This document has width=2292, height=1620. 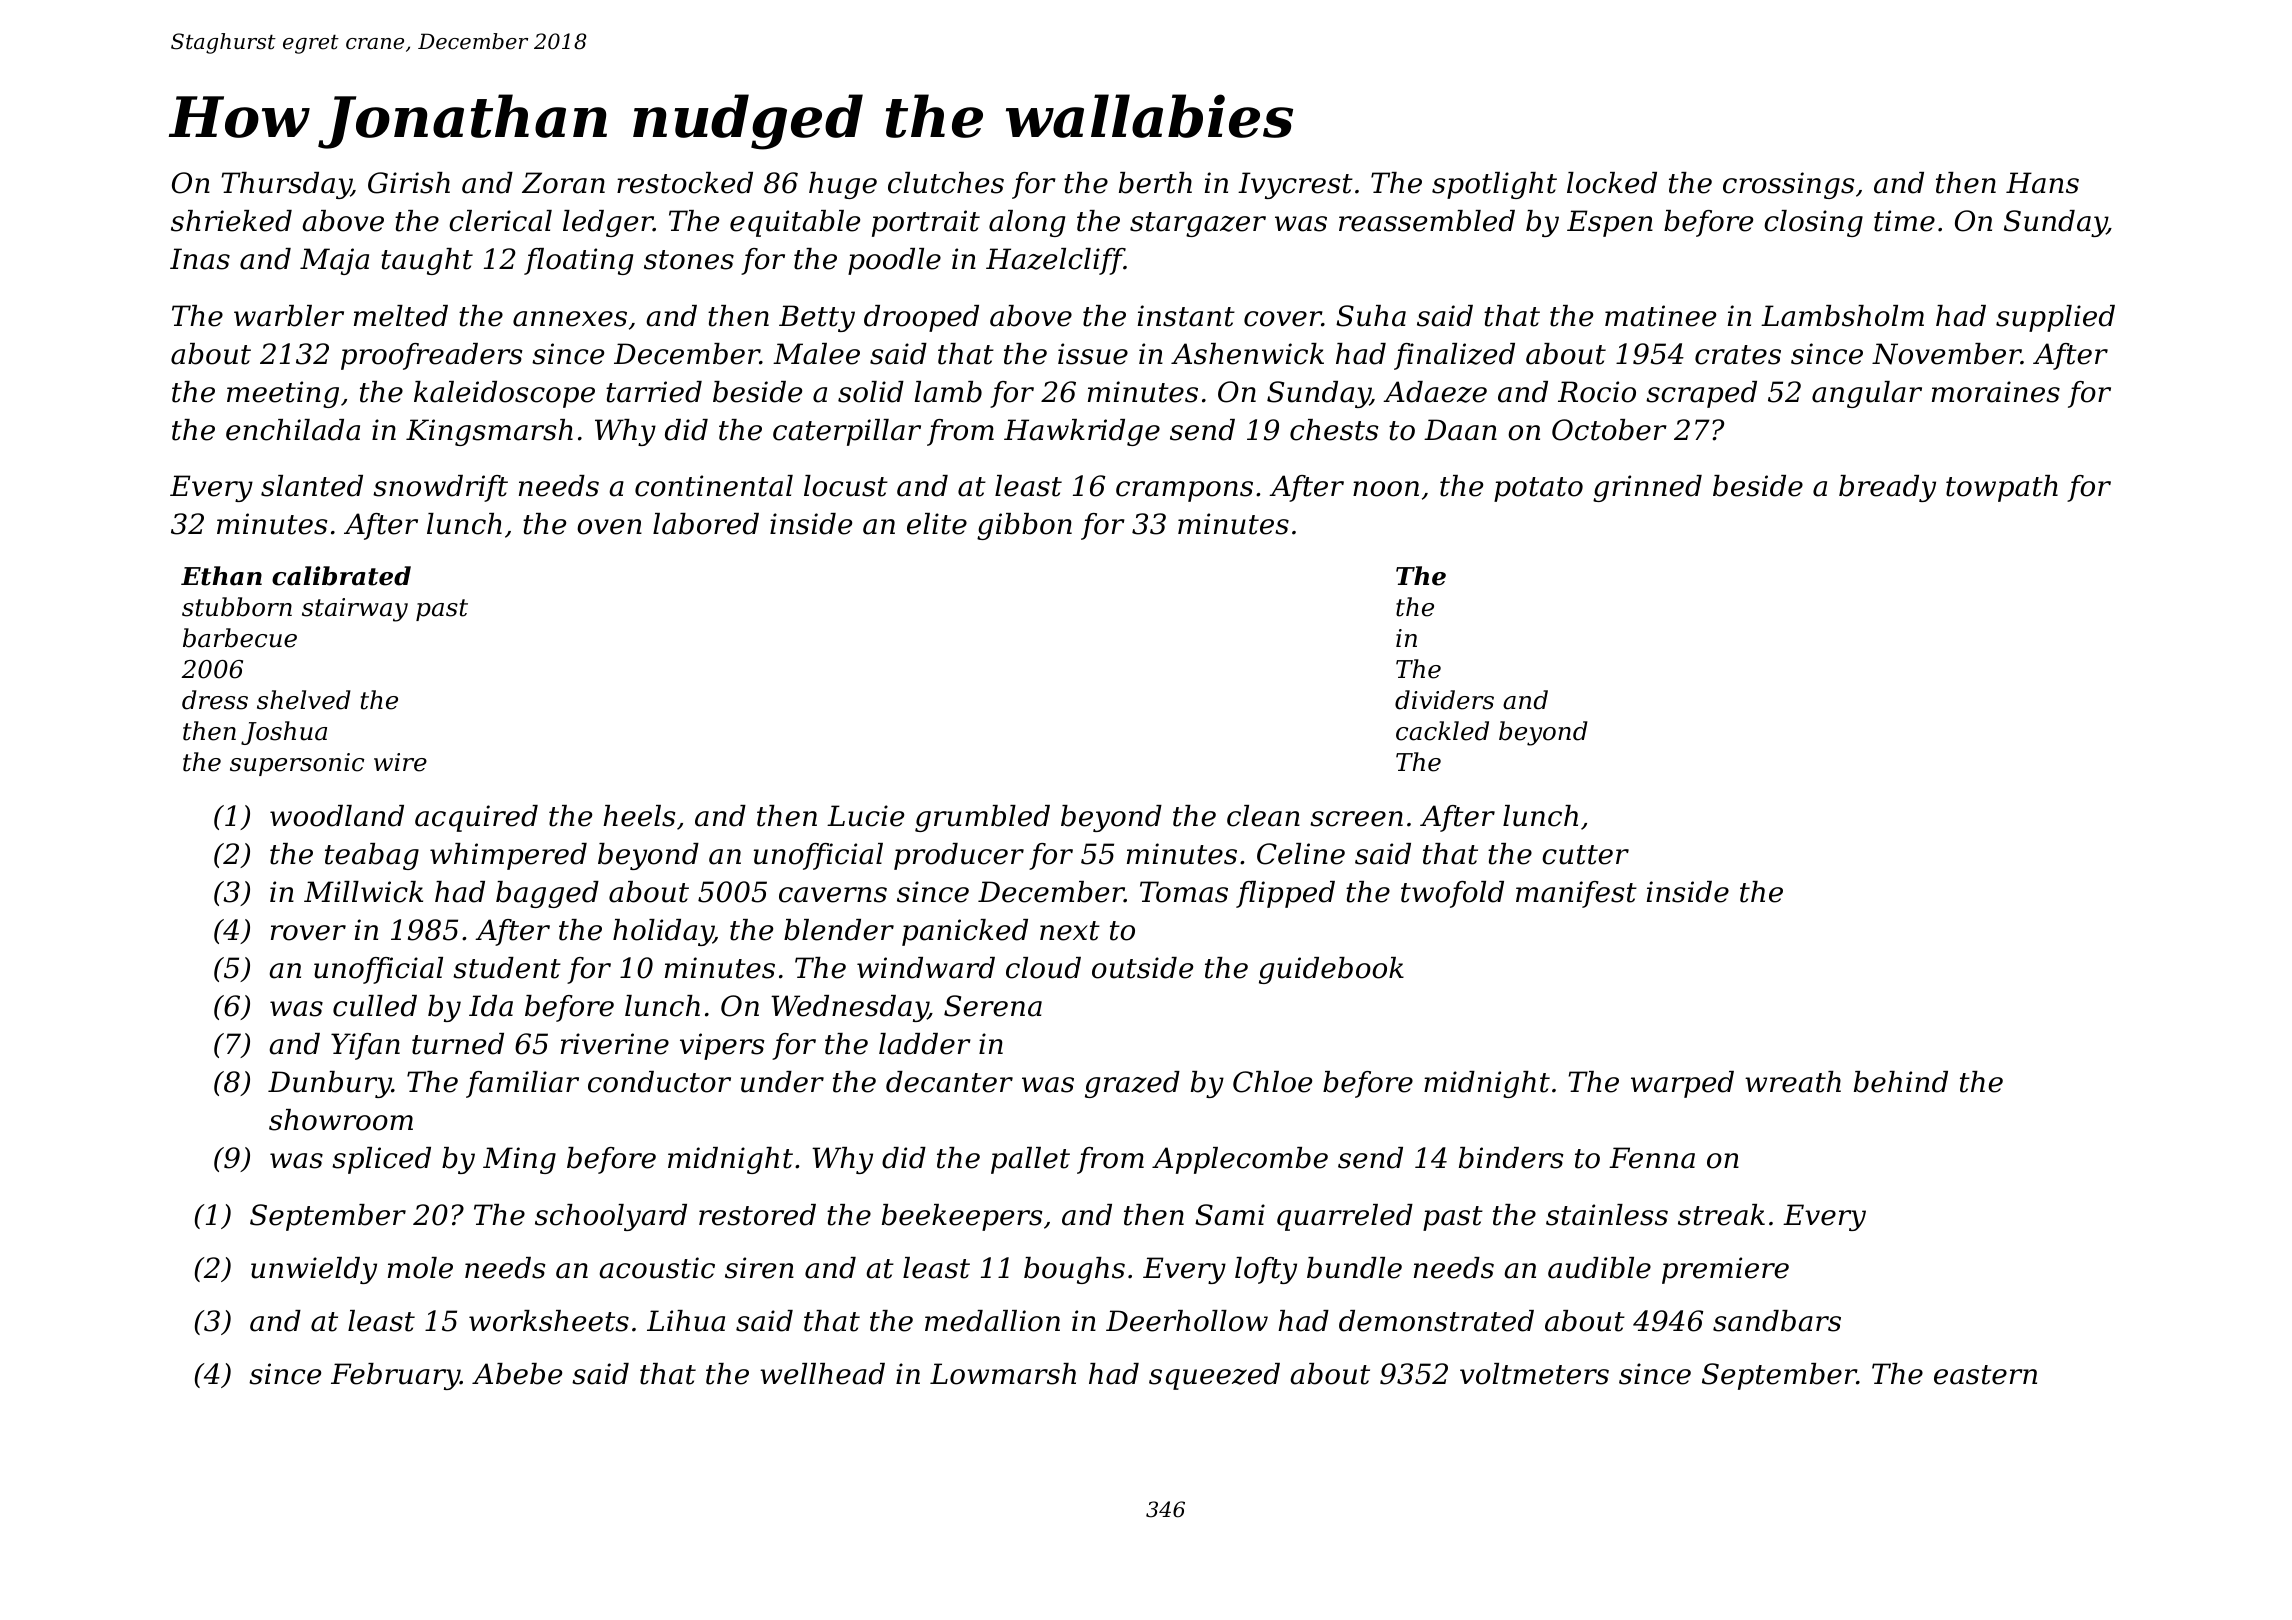 What do you see at coordinates (395, 1376) in the document?
I see `February` at bounding box center [395, 1376].
